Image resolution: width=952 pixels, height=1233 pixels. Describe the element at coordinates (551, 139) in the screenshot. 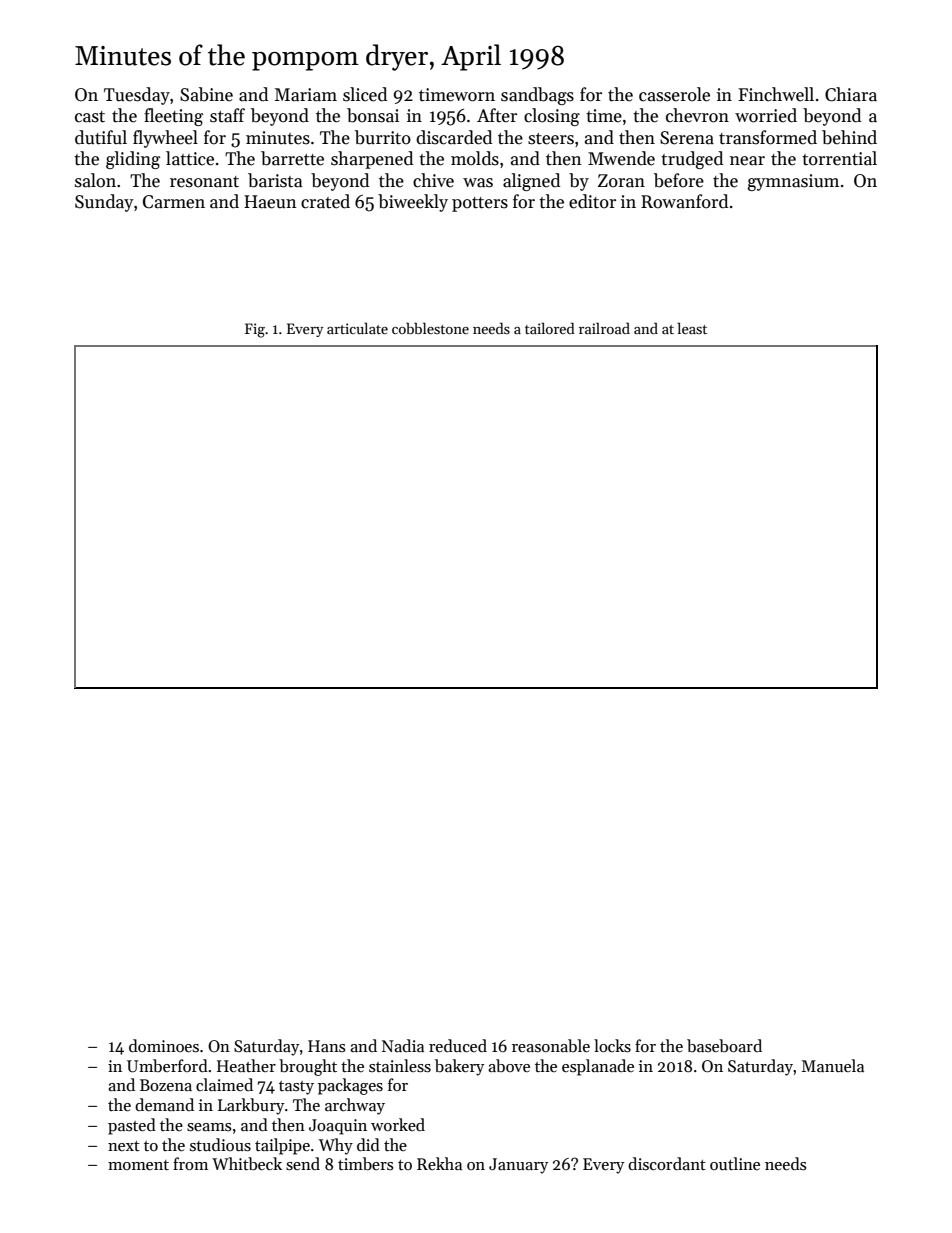

I see `steers` at that location.
